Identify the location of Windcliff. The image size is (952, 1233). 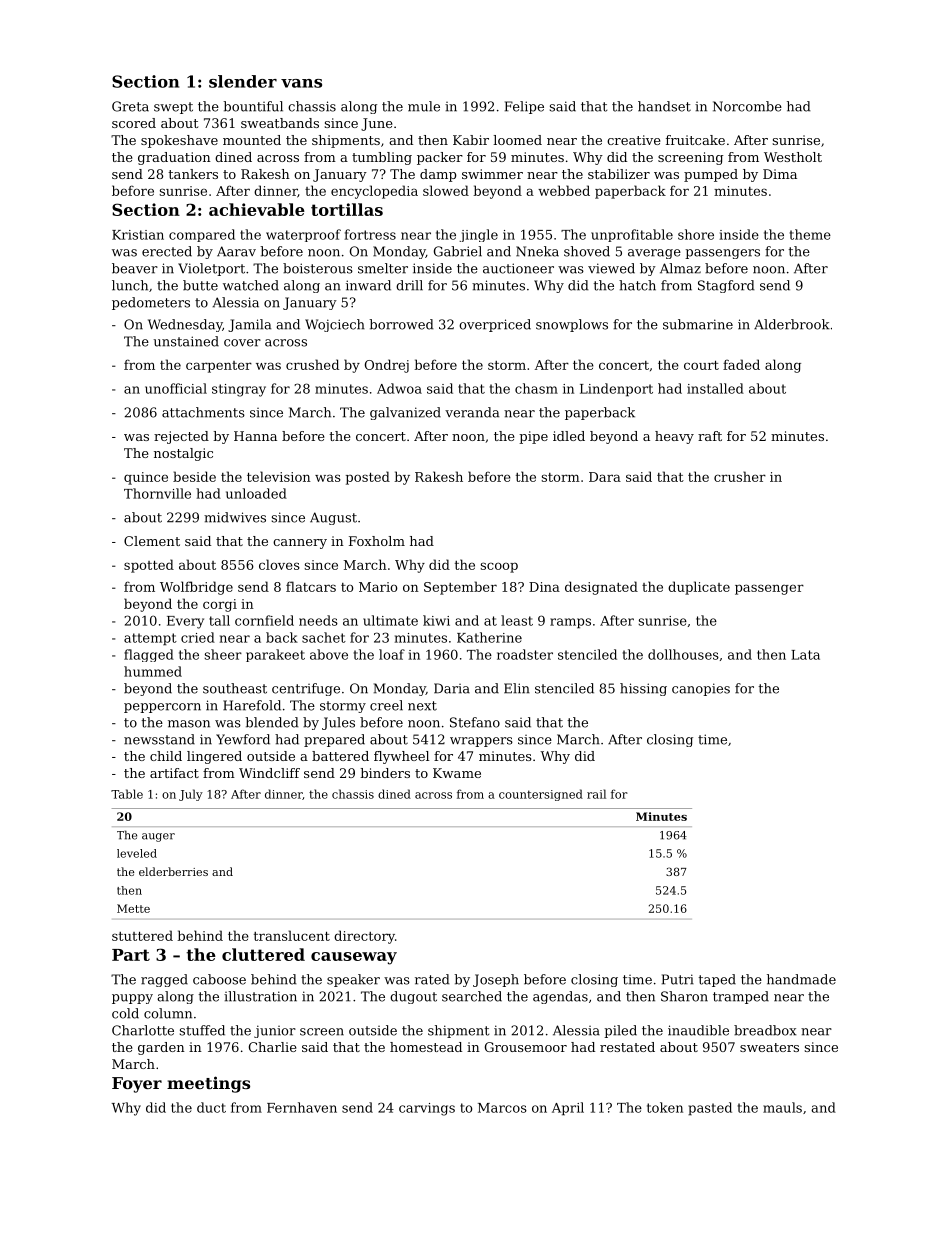
(269, 773).
